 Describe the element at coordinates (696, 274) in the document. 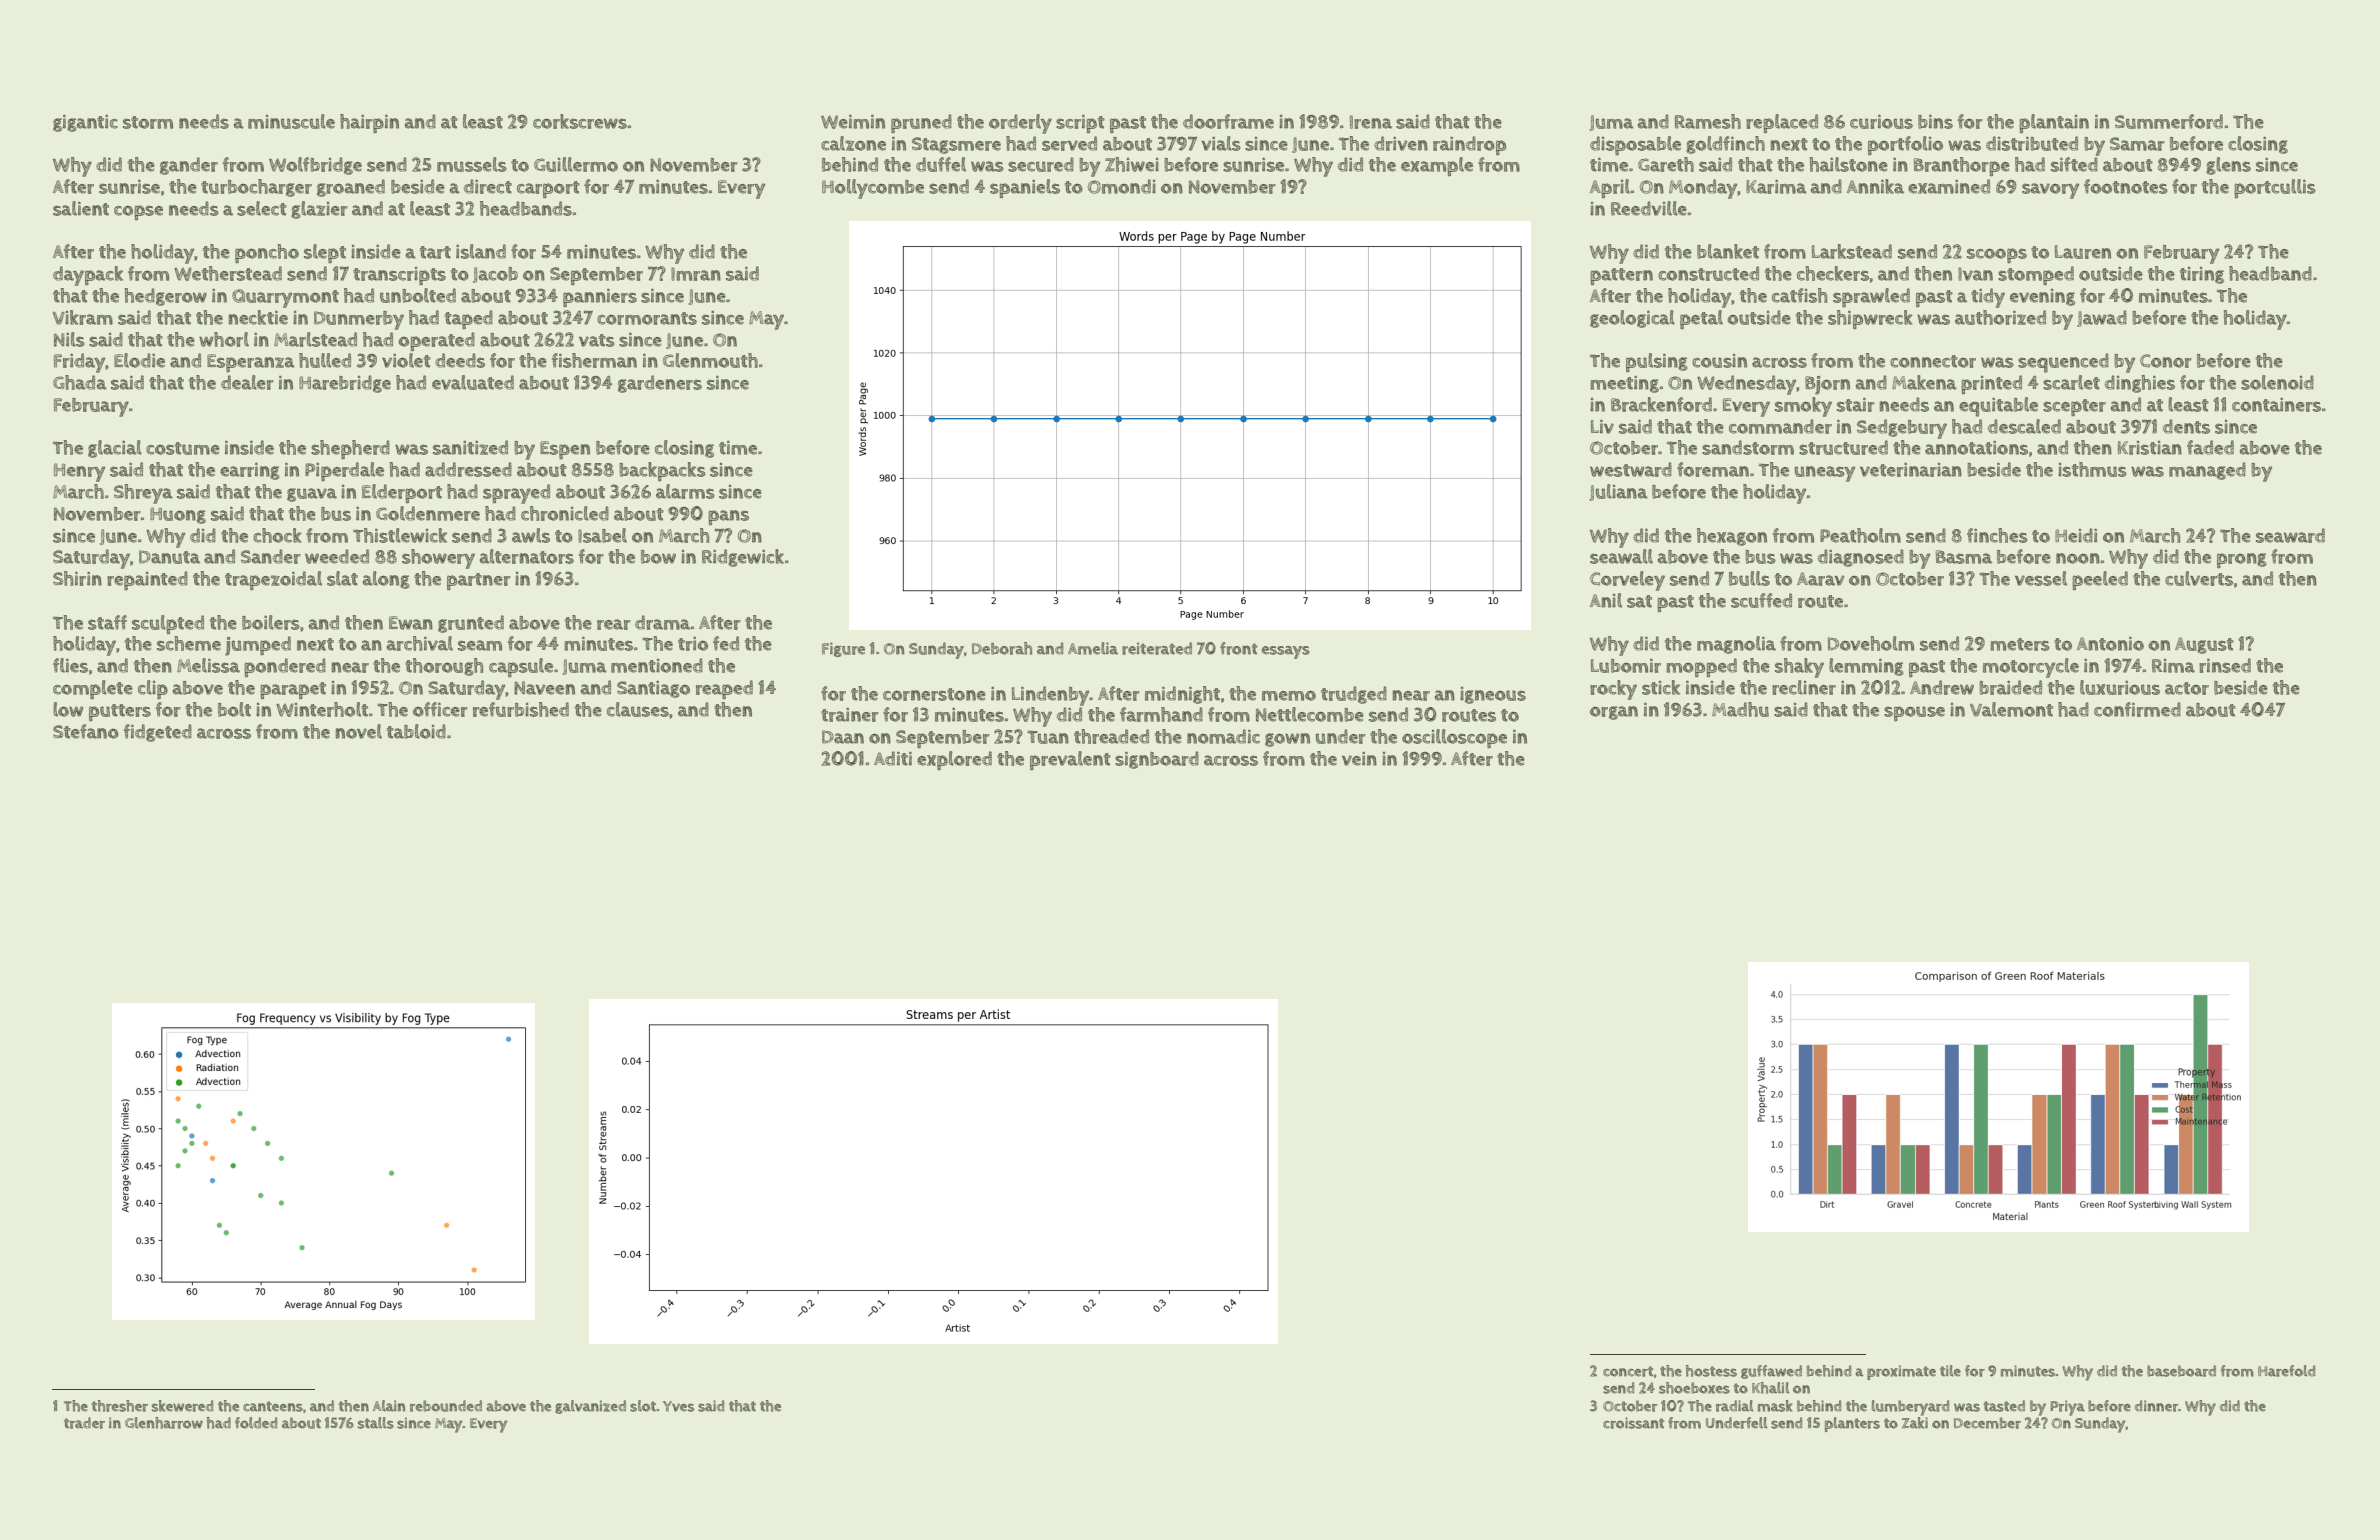

I see `Imran` at that location.
